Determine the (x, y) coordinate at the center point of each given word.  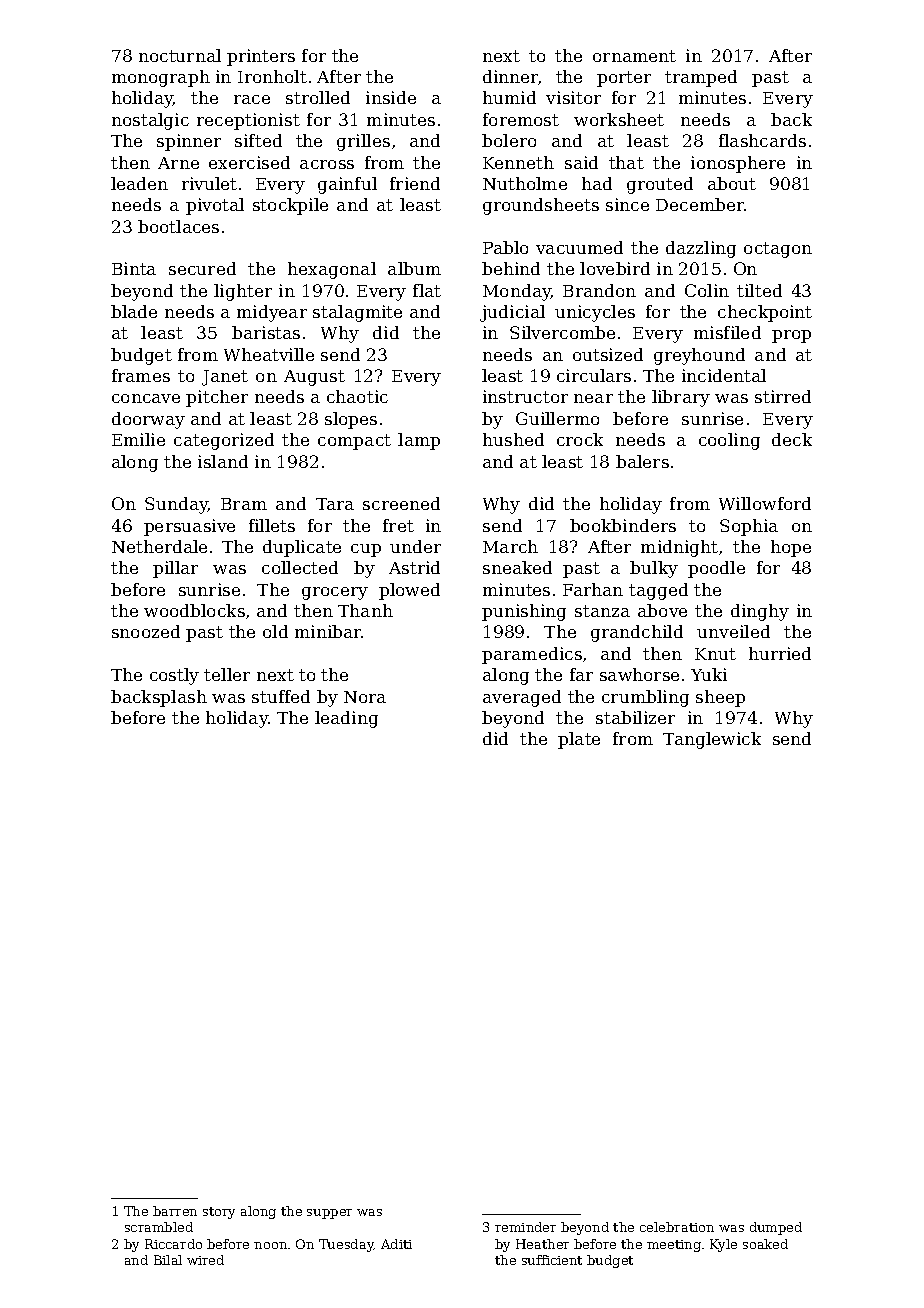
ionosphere (738, 164)
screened (401, 503)
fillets (272, 525)
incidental (724, 375)
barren (175, 1211)
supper (329, 1214)
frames (141, 375)
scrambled (159, 1227)
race (252, 99)
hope (791, 548)
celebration (677, 1227)
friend (415, 183)
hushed (513, 439)
